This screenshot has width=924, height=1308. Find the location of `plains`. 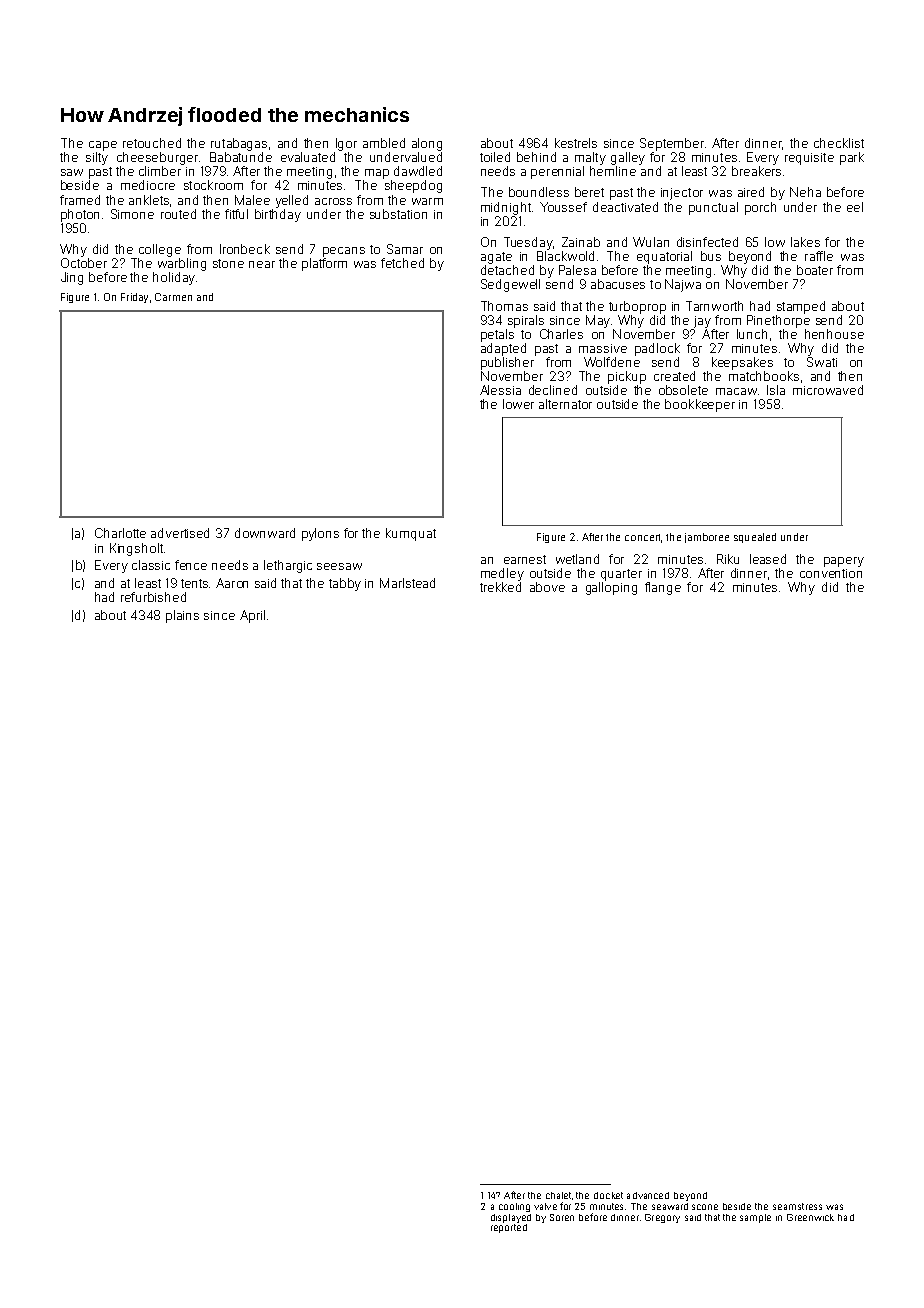

plains is located at coordinates (182, 616).
